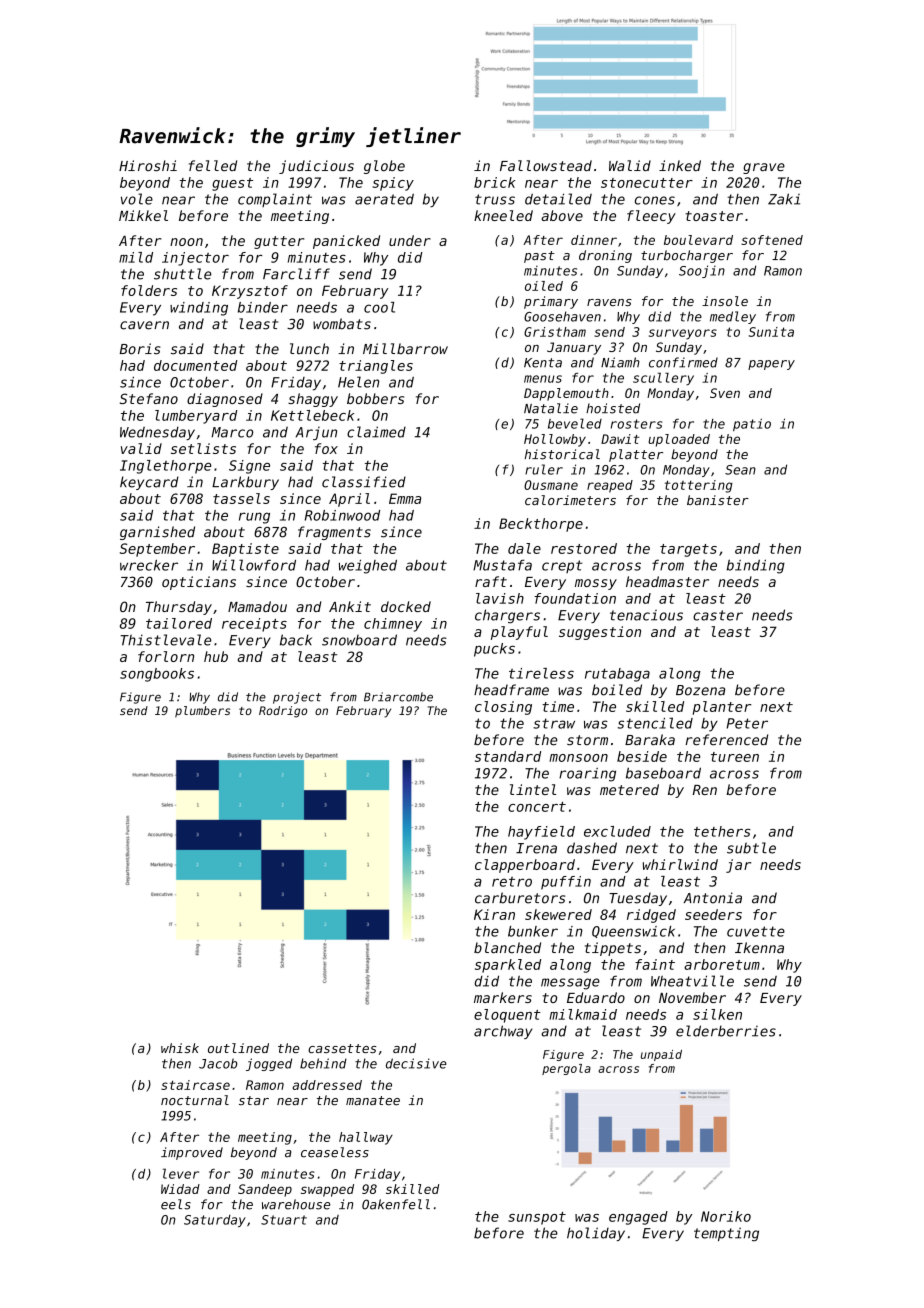  Describe the element at coordinates (495, 199) in the document. I see `truss` at that location.
